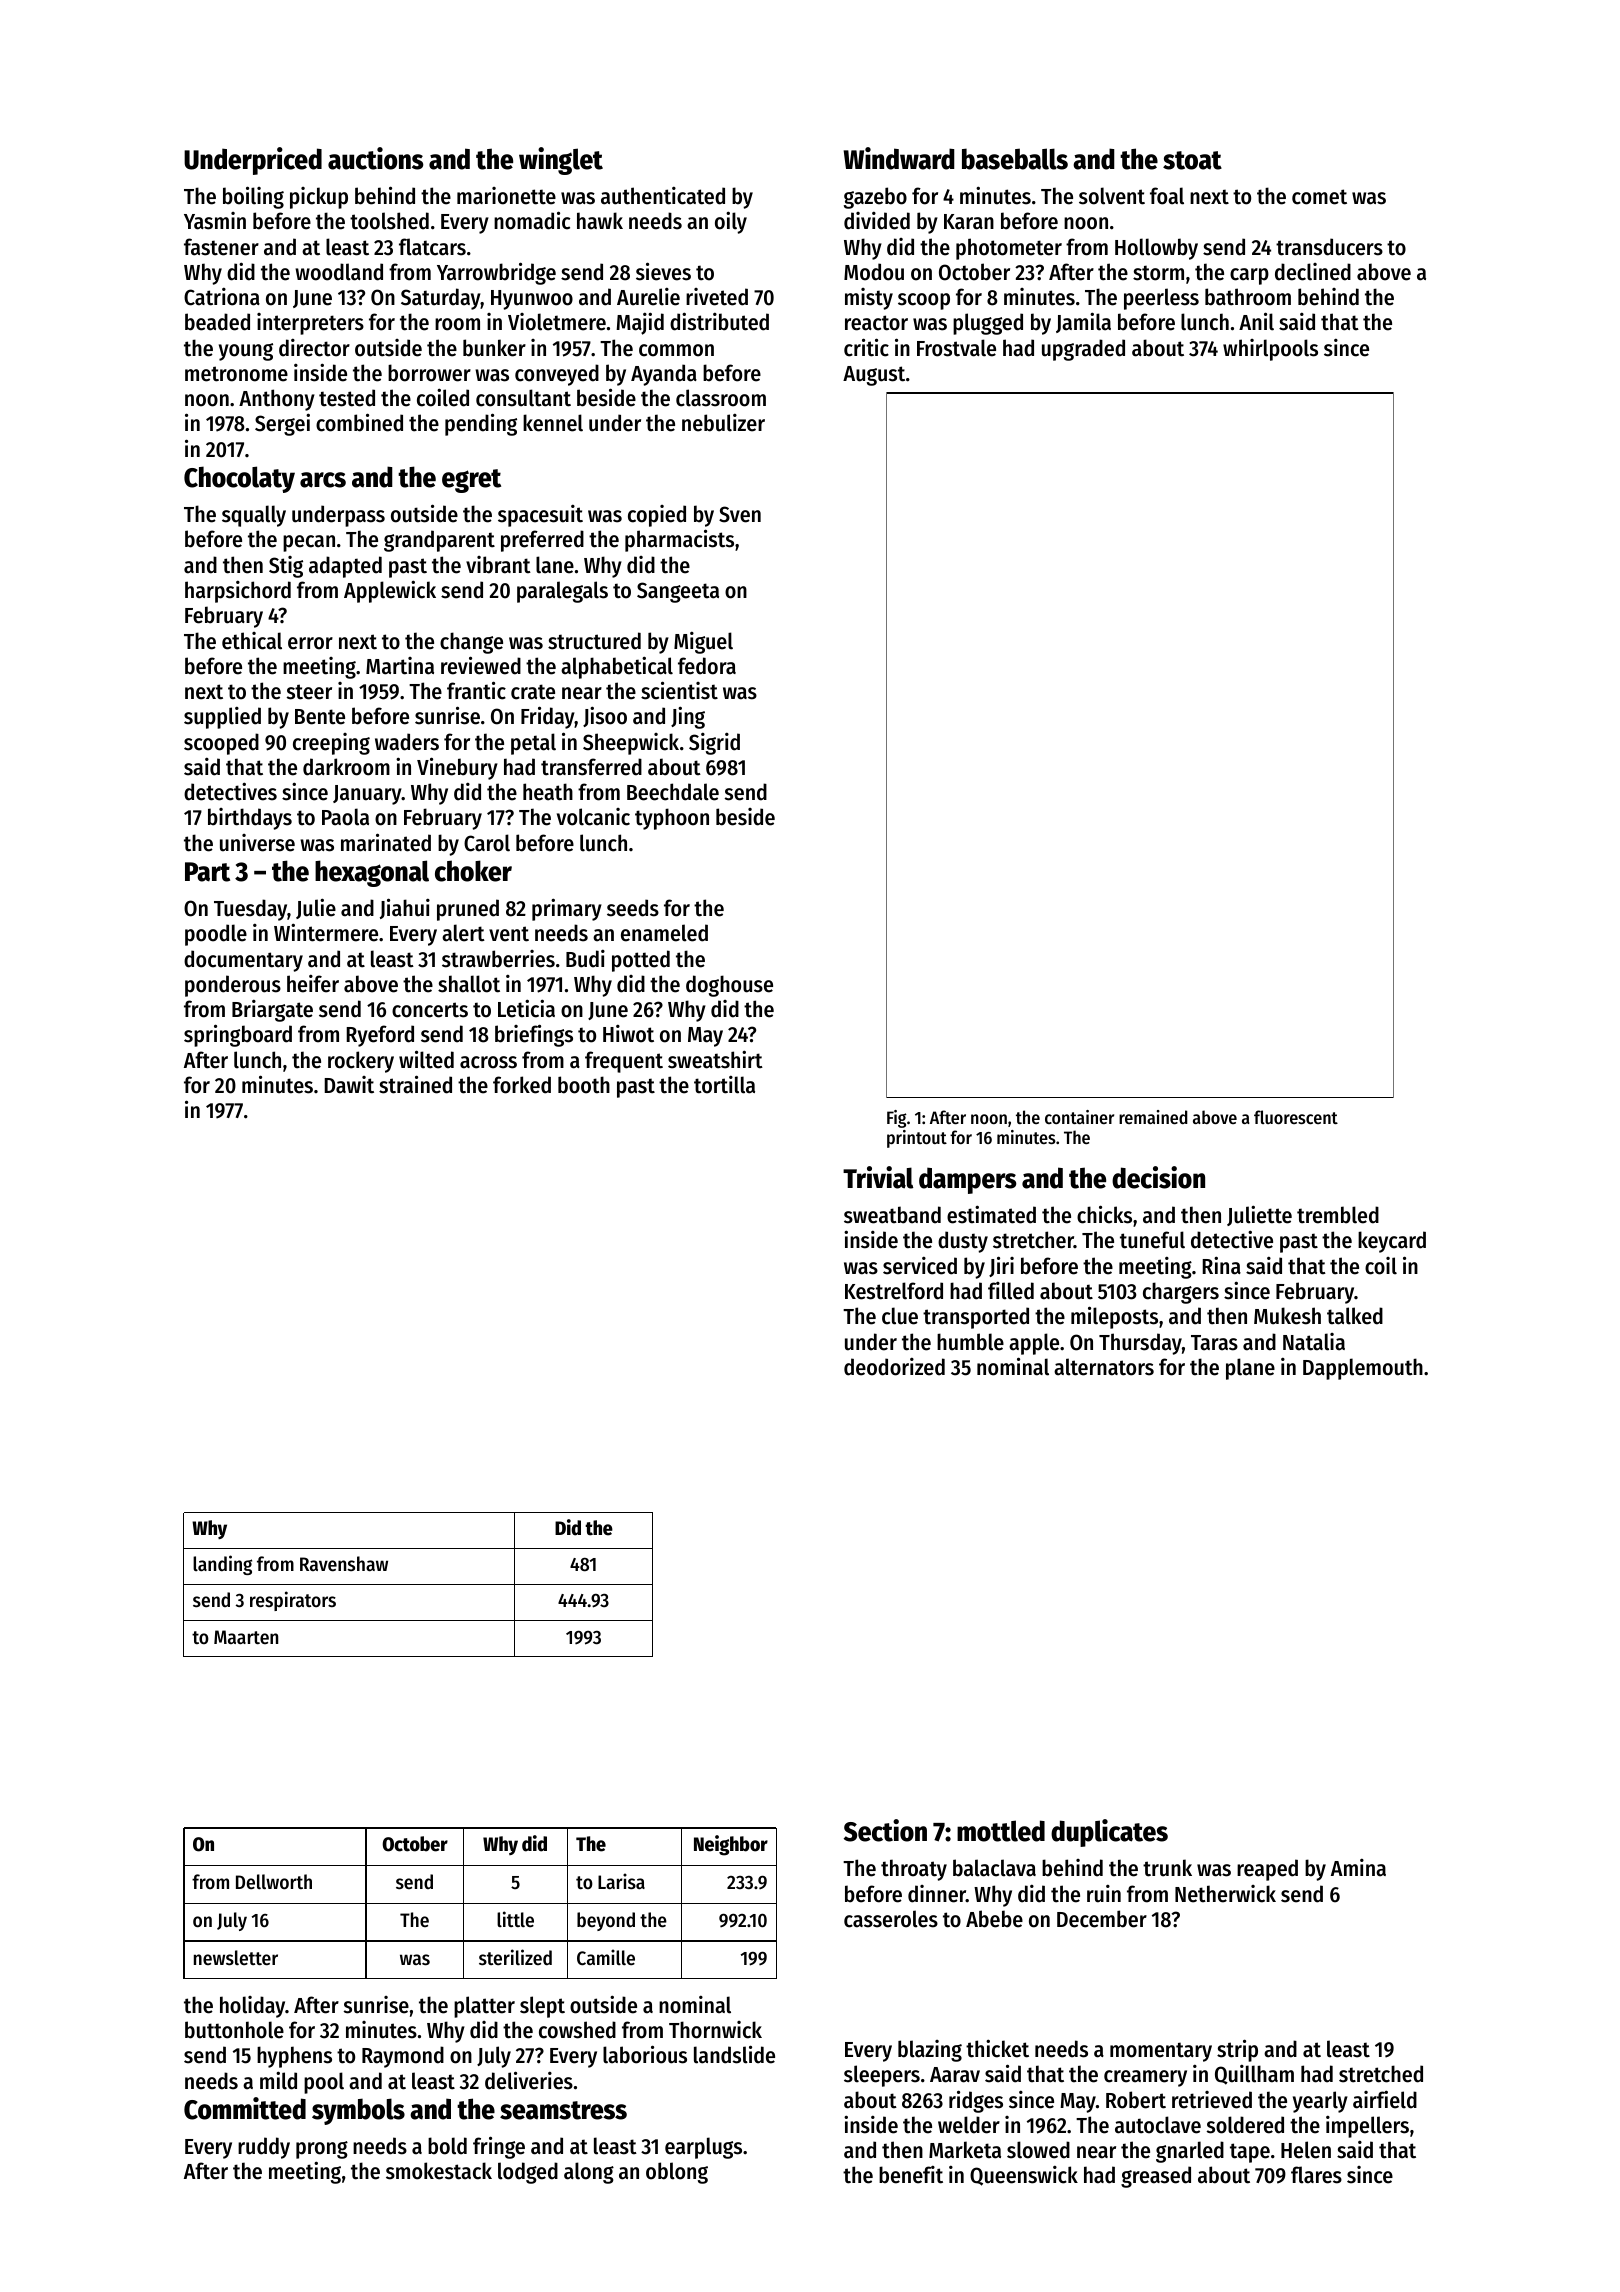 The height and width of the screenshot is (2292, 1620). What do you see at coordinates (1153, 1117) in the screenshot?
I see `remained` at bounding box center [1153, 1117].
